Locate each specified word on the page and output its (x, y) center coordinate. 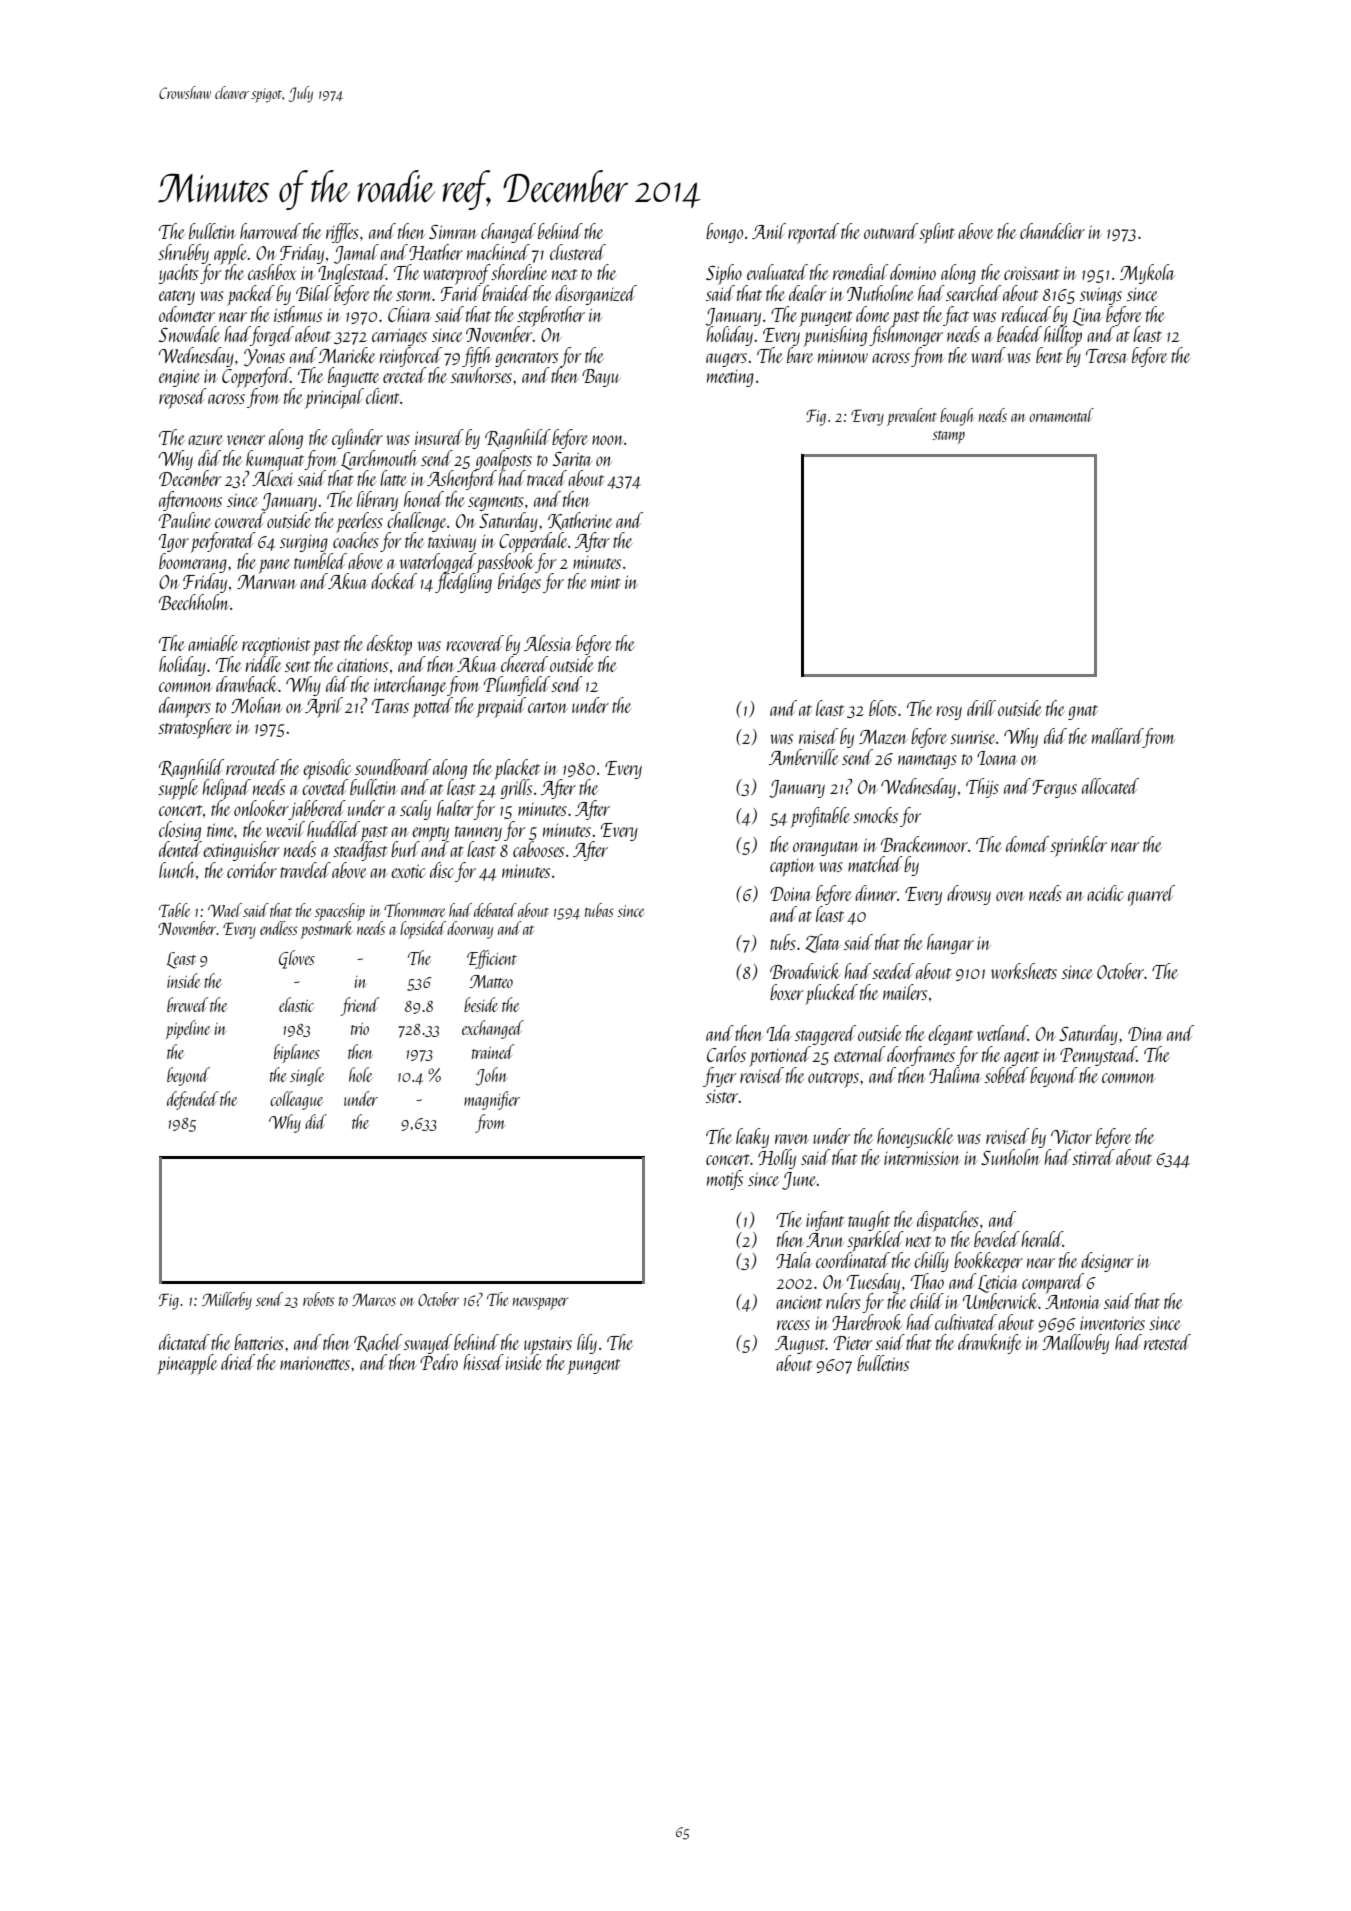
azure (205, 440)
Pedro (439, 1362)
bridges (519, 583)
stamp (948, 437)
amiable (213, 643)
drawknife (990, 1344)
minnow (843, 356)
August (800, 1345)
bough (957, 417)
